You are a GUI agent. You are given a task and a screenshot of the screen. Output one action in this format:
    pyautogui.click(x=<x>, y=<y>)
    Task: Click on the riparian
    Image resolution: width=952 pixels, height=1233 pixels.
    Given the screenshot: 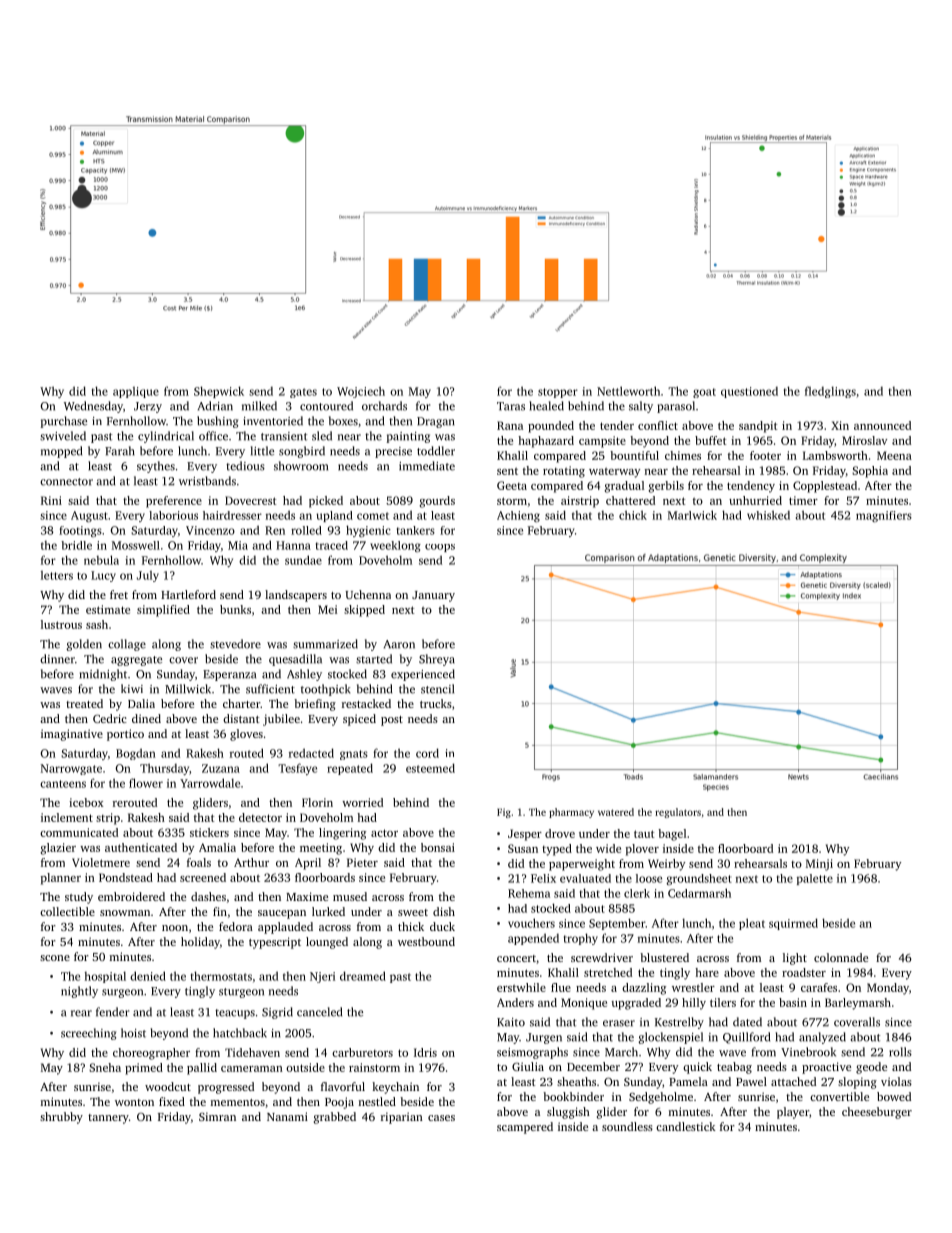 What is the action you would take?
    pyautogui.click(x=402, y=1118)
